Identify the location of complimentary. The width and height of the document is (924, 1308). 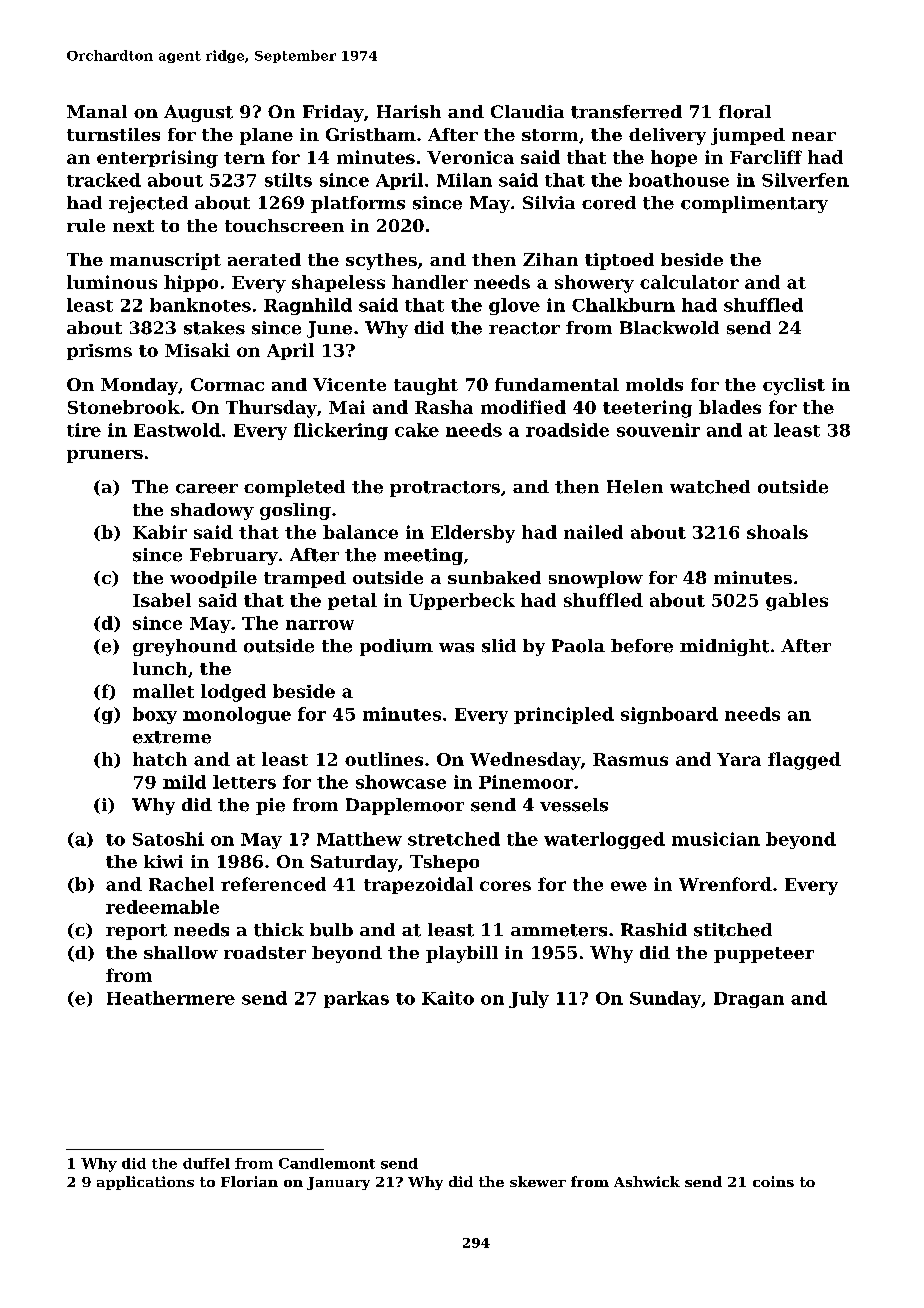
(754, 204).
